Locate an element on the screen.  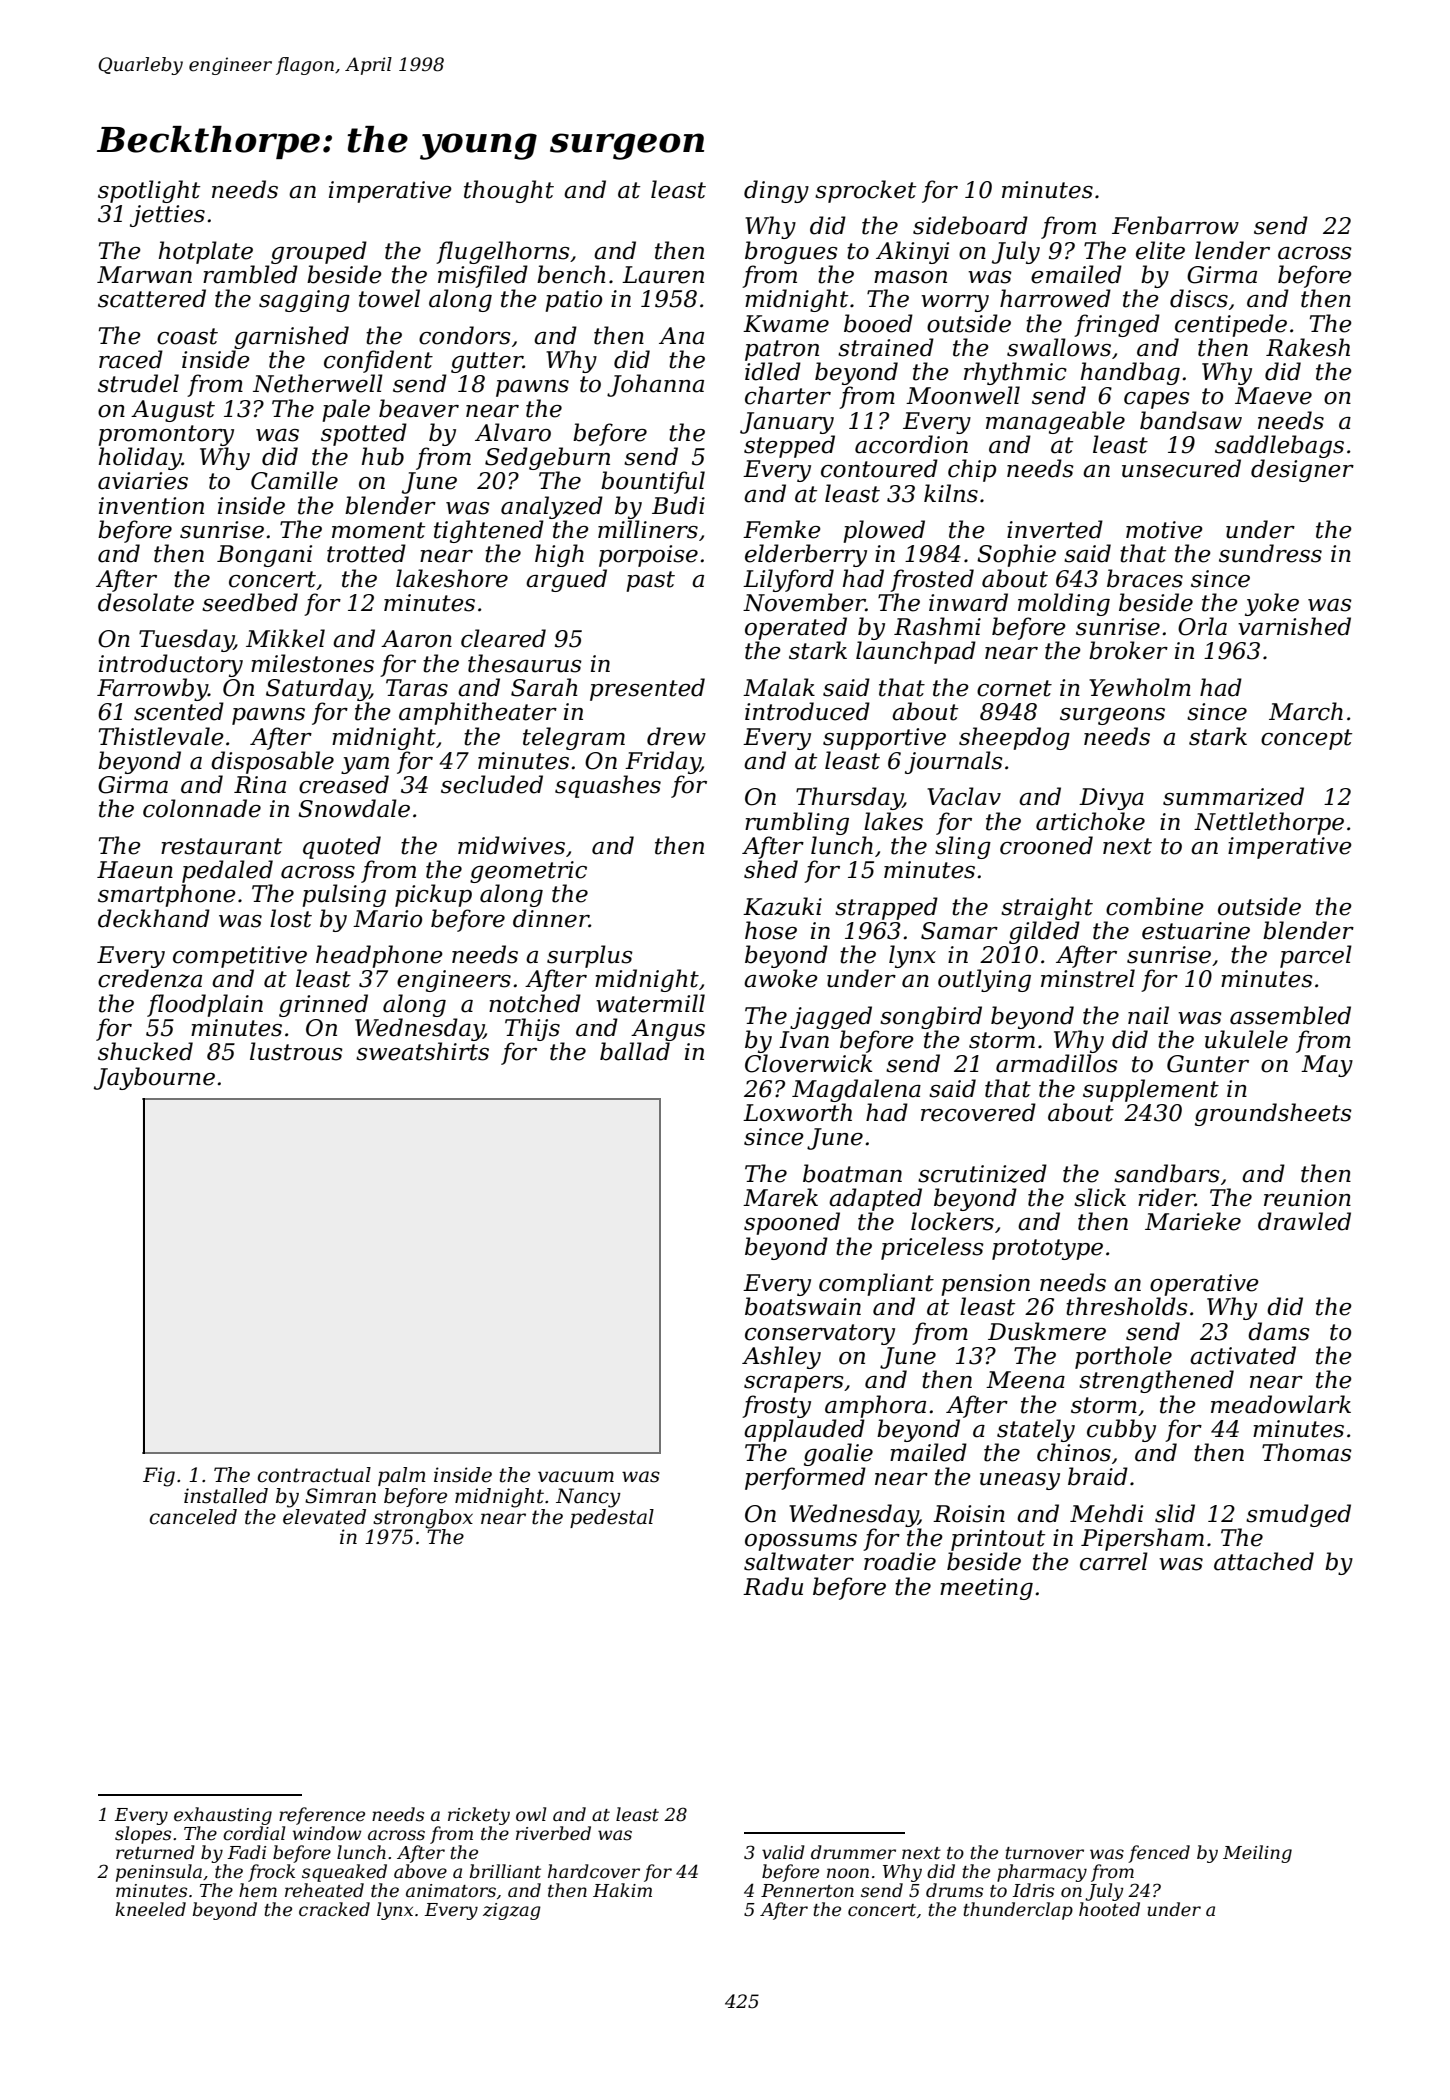
sprocket is located at coordinates (865, 191).
